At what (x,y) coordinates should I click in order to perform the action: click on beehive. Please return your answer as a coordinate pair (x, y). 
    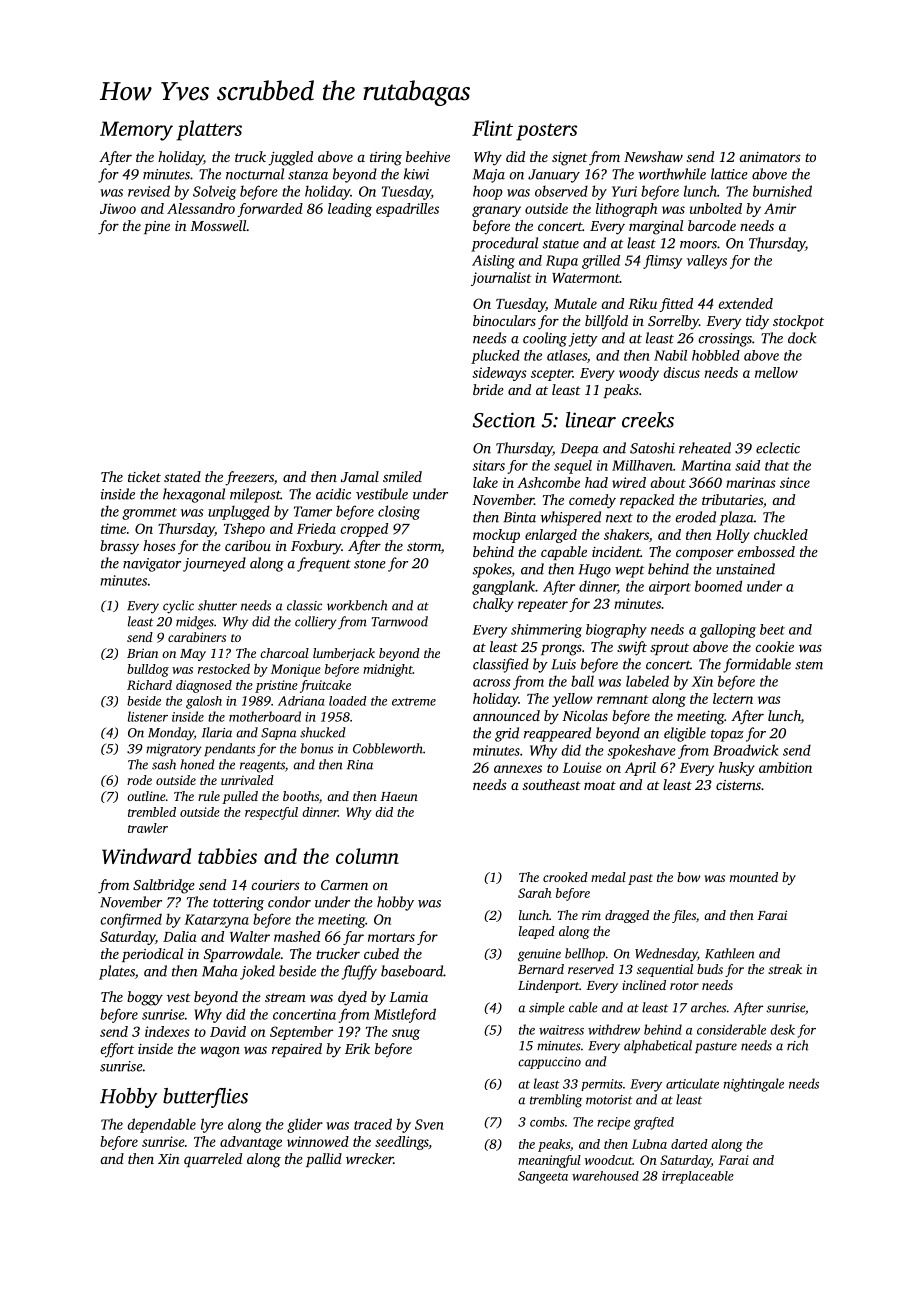
    Looking at the image, I should click on (428, 156).
